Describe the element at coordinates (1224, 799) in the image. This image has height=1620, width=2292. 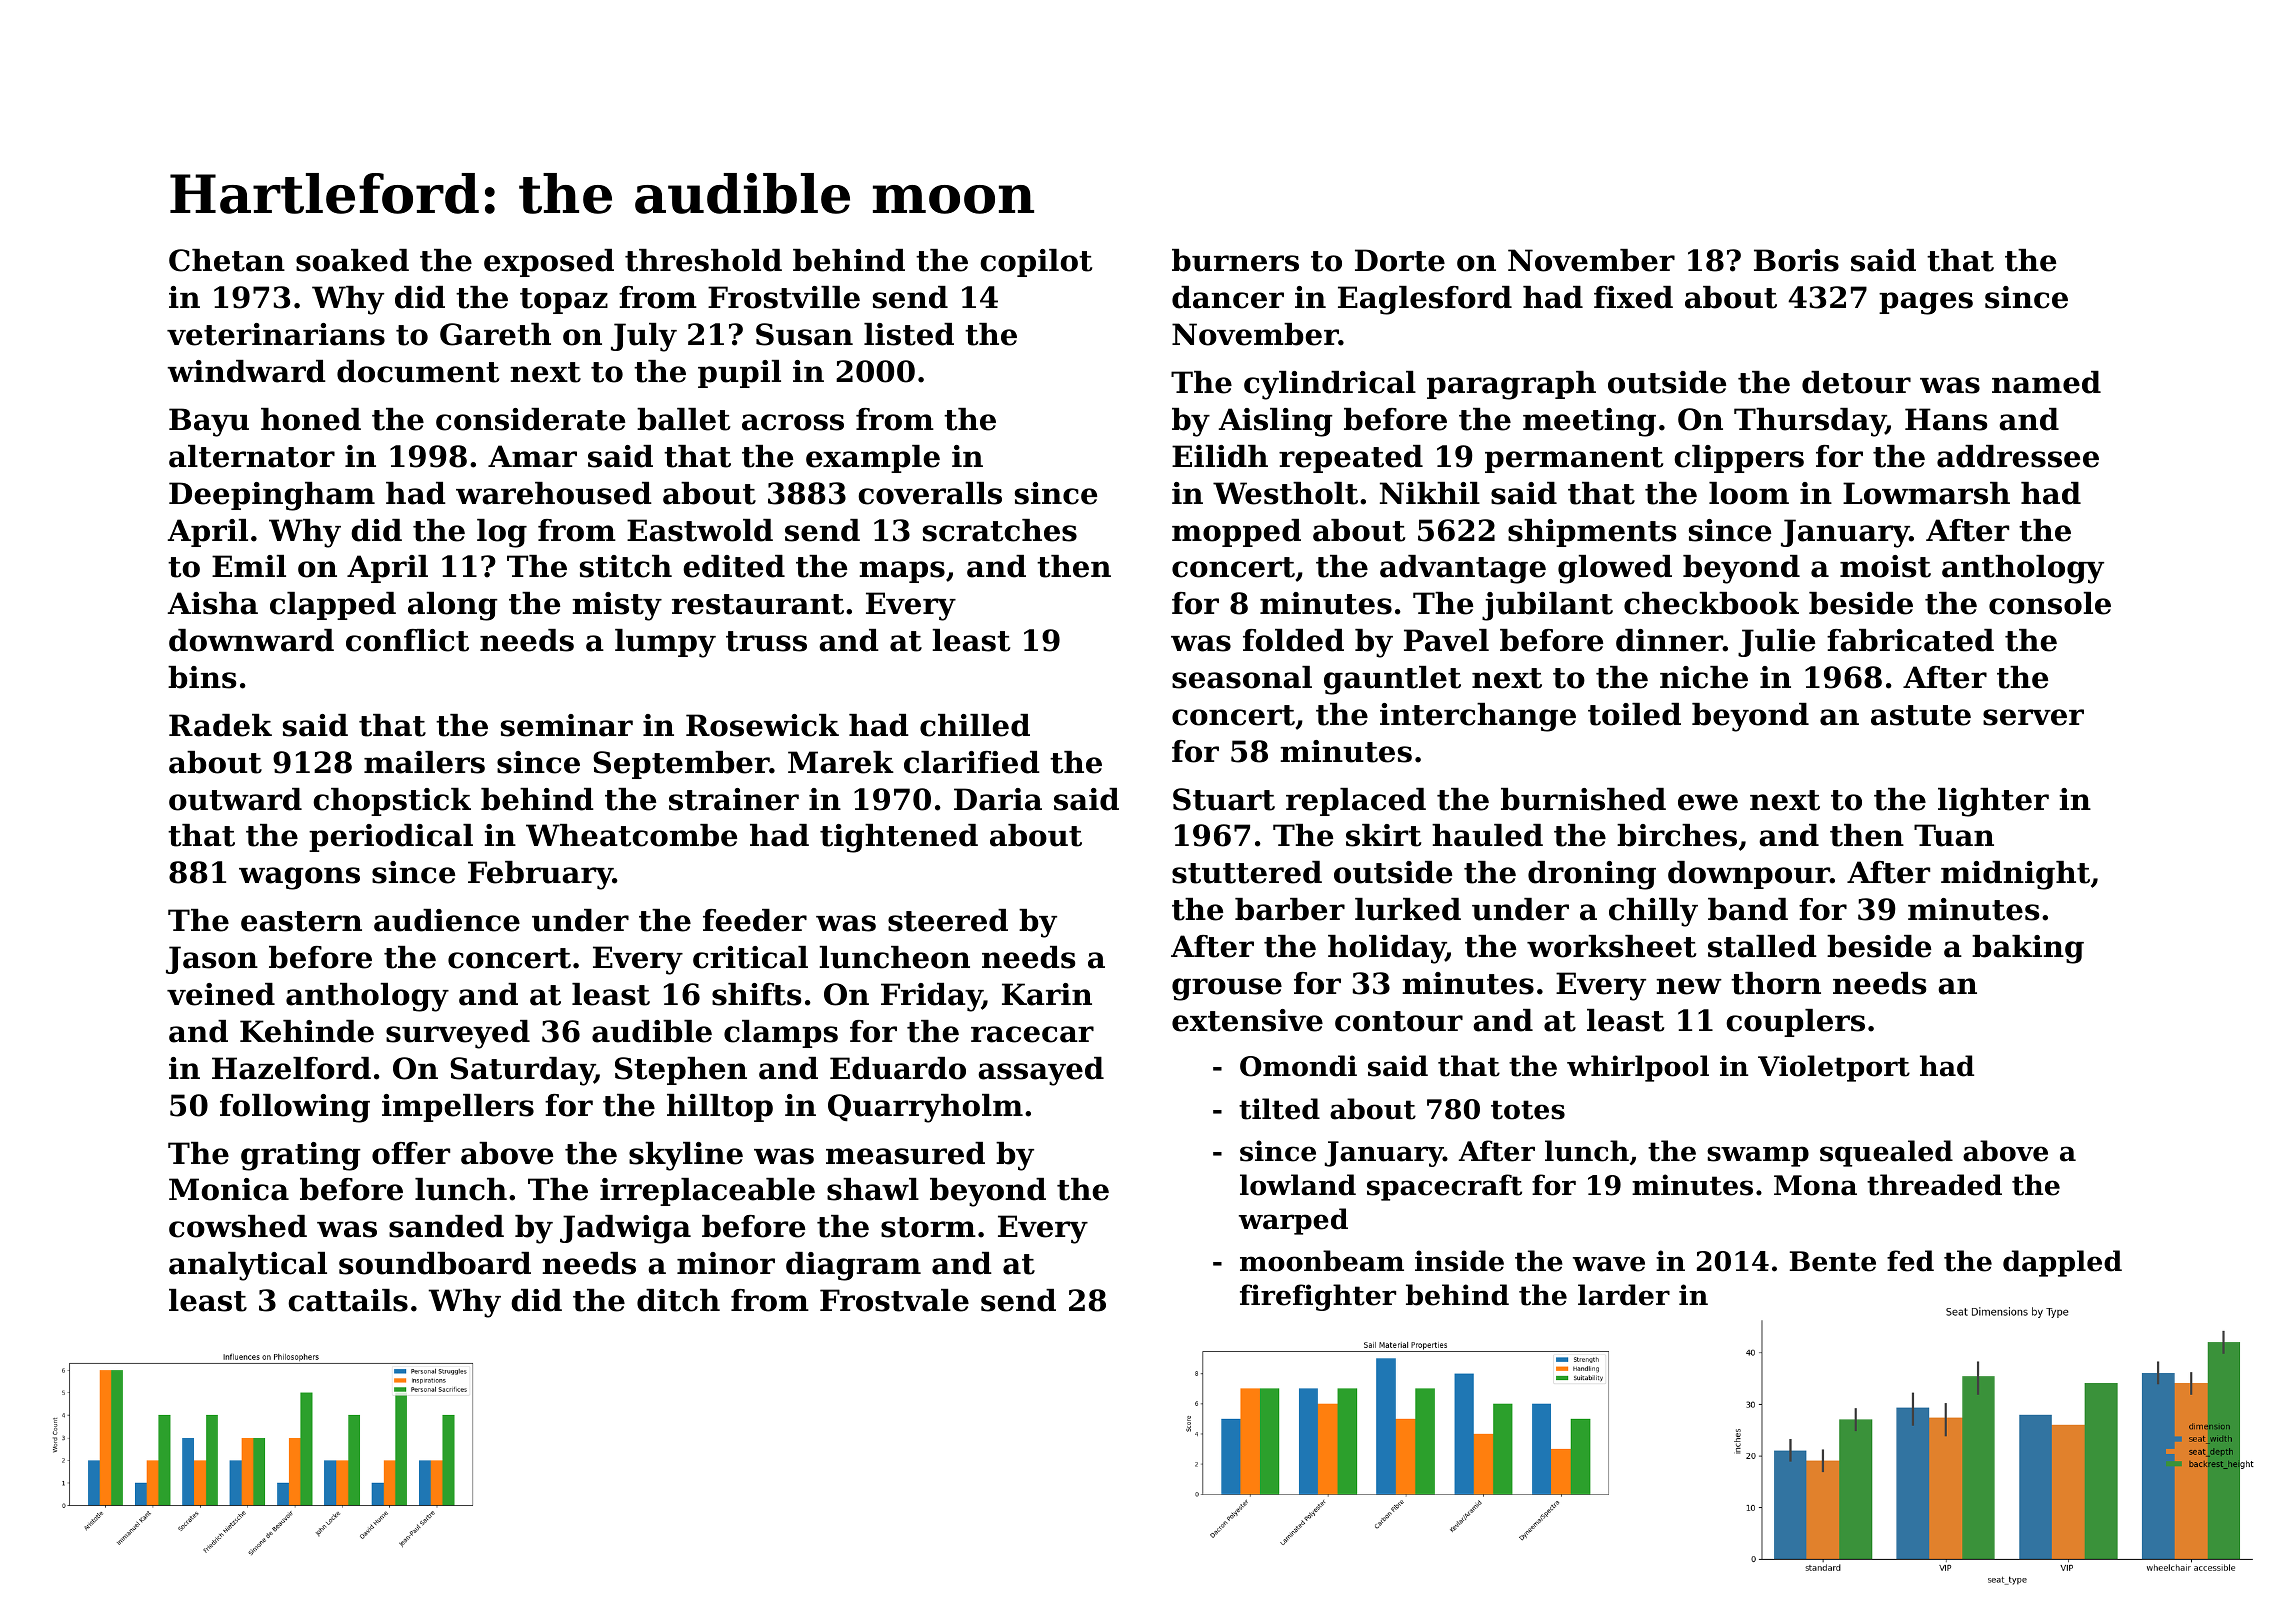
I see `Stuart` at that location.
